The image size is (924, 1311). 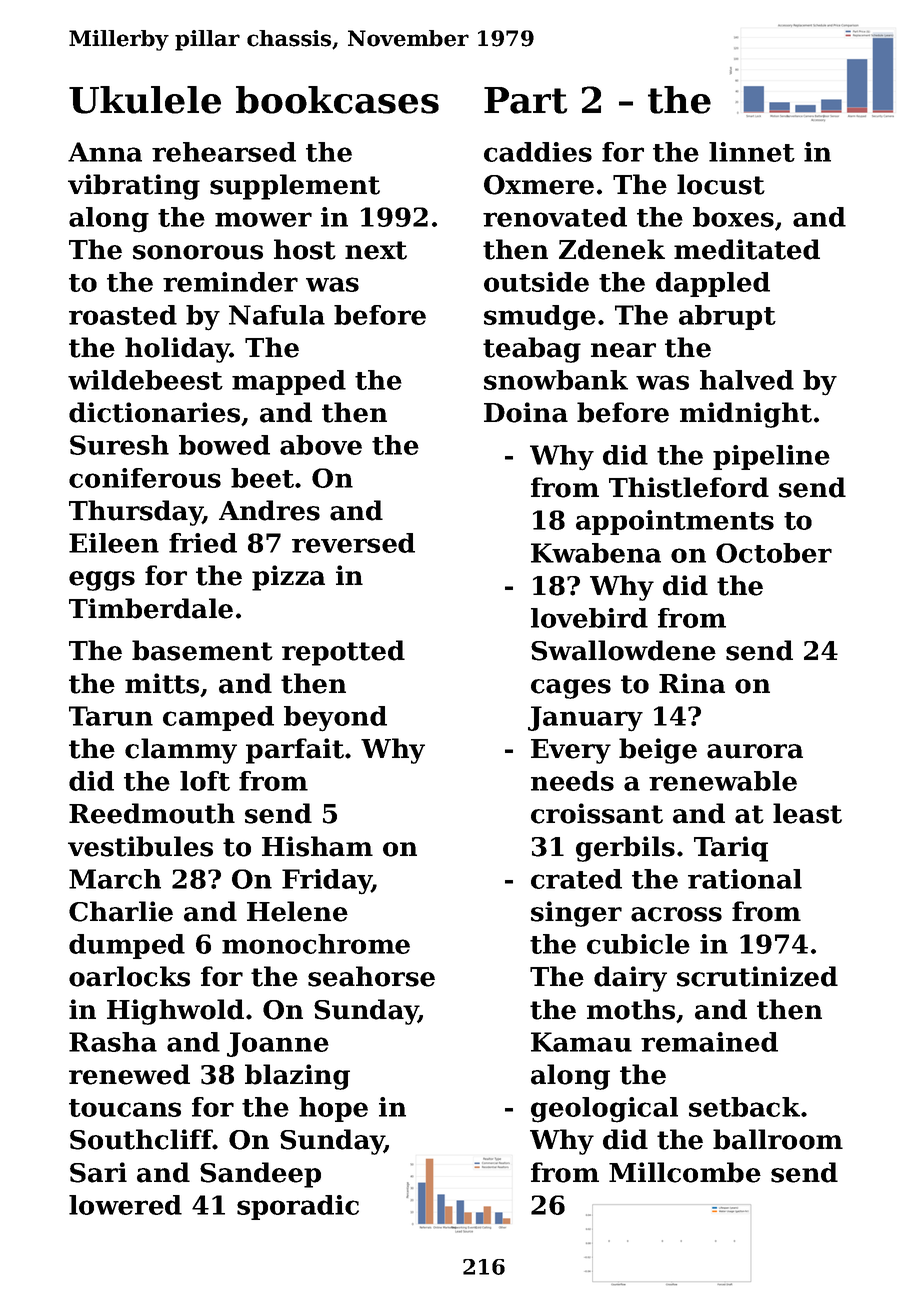 I want to click on needs, so click(x=572, y=781).
